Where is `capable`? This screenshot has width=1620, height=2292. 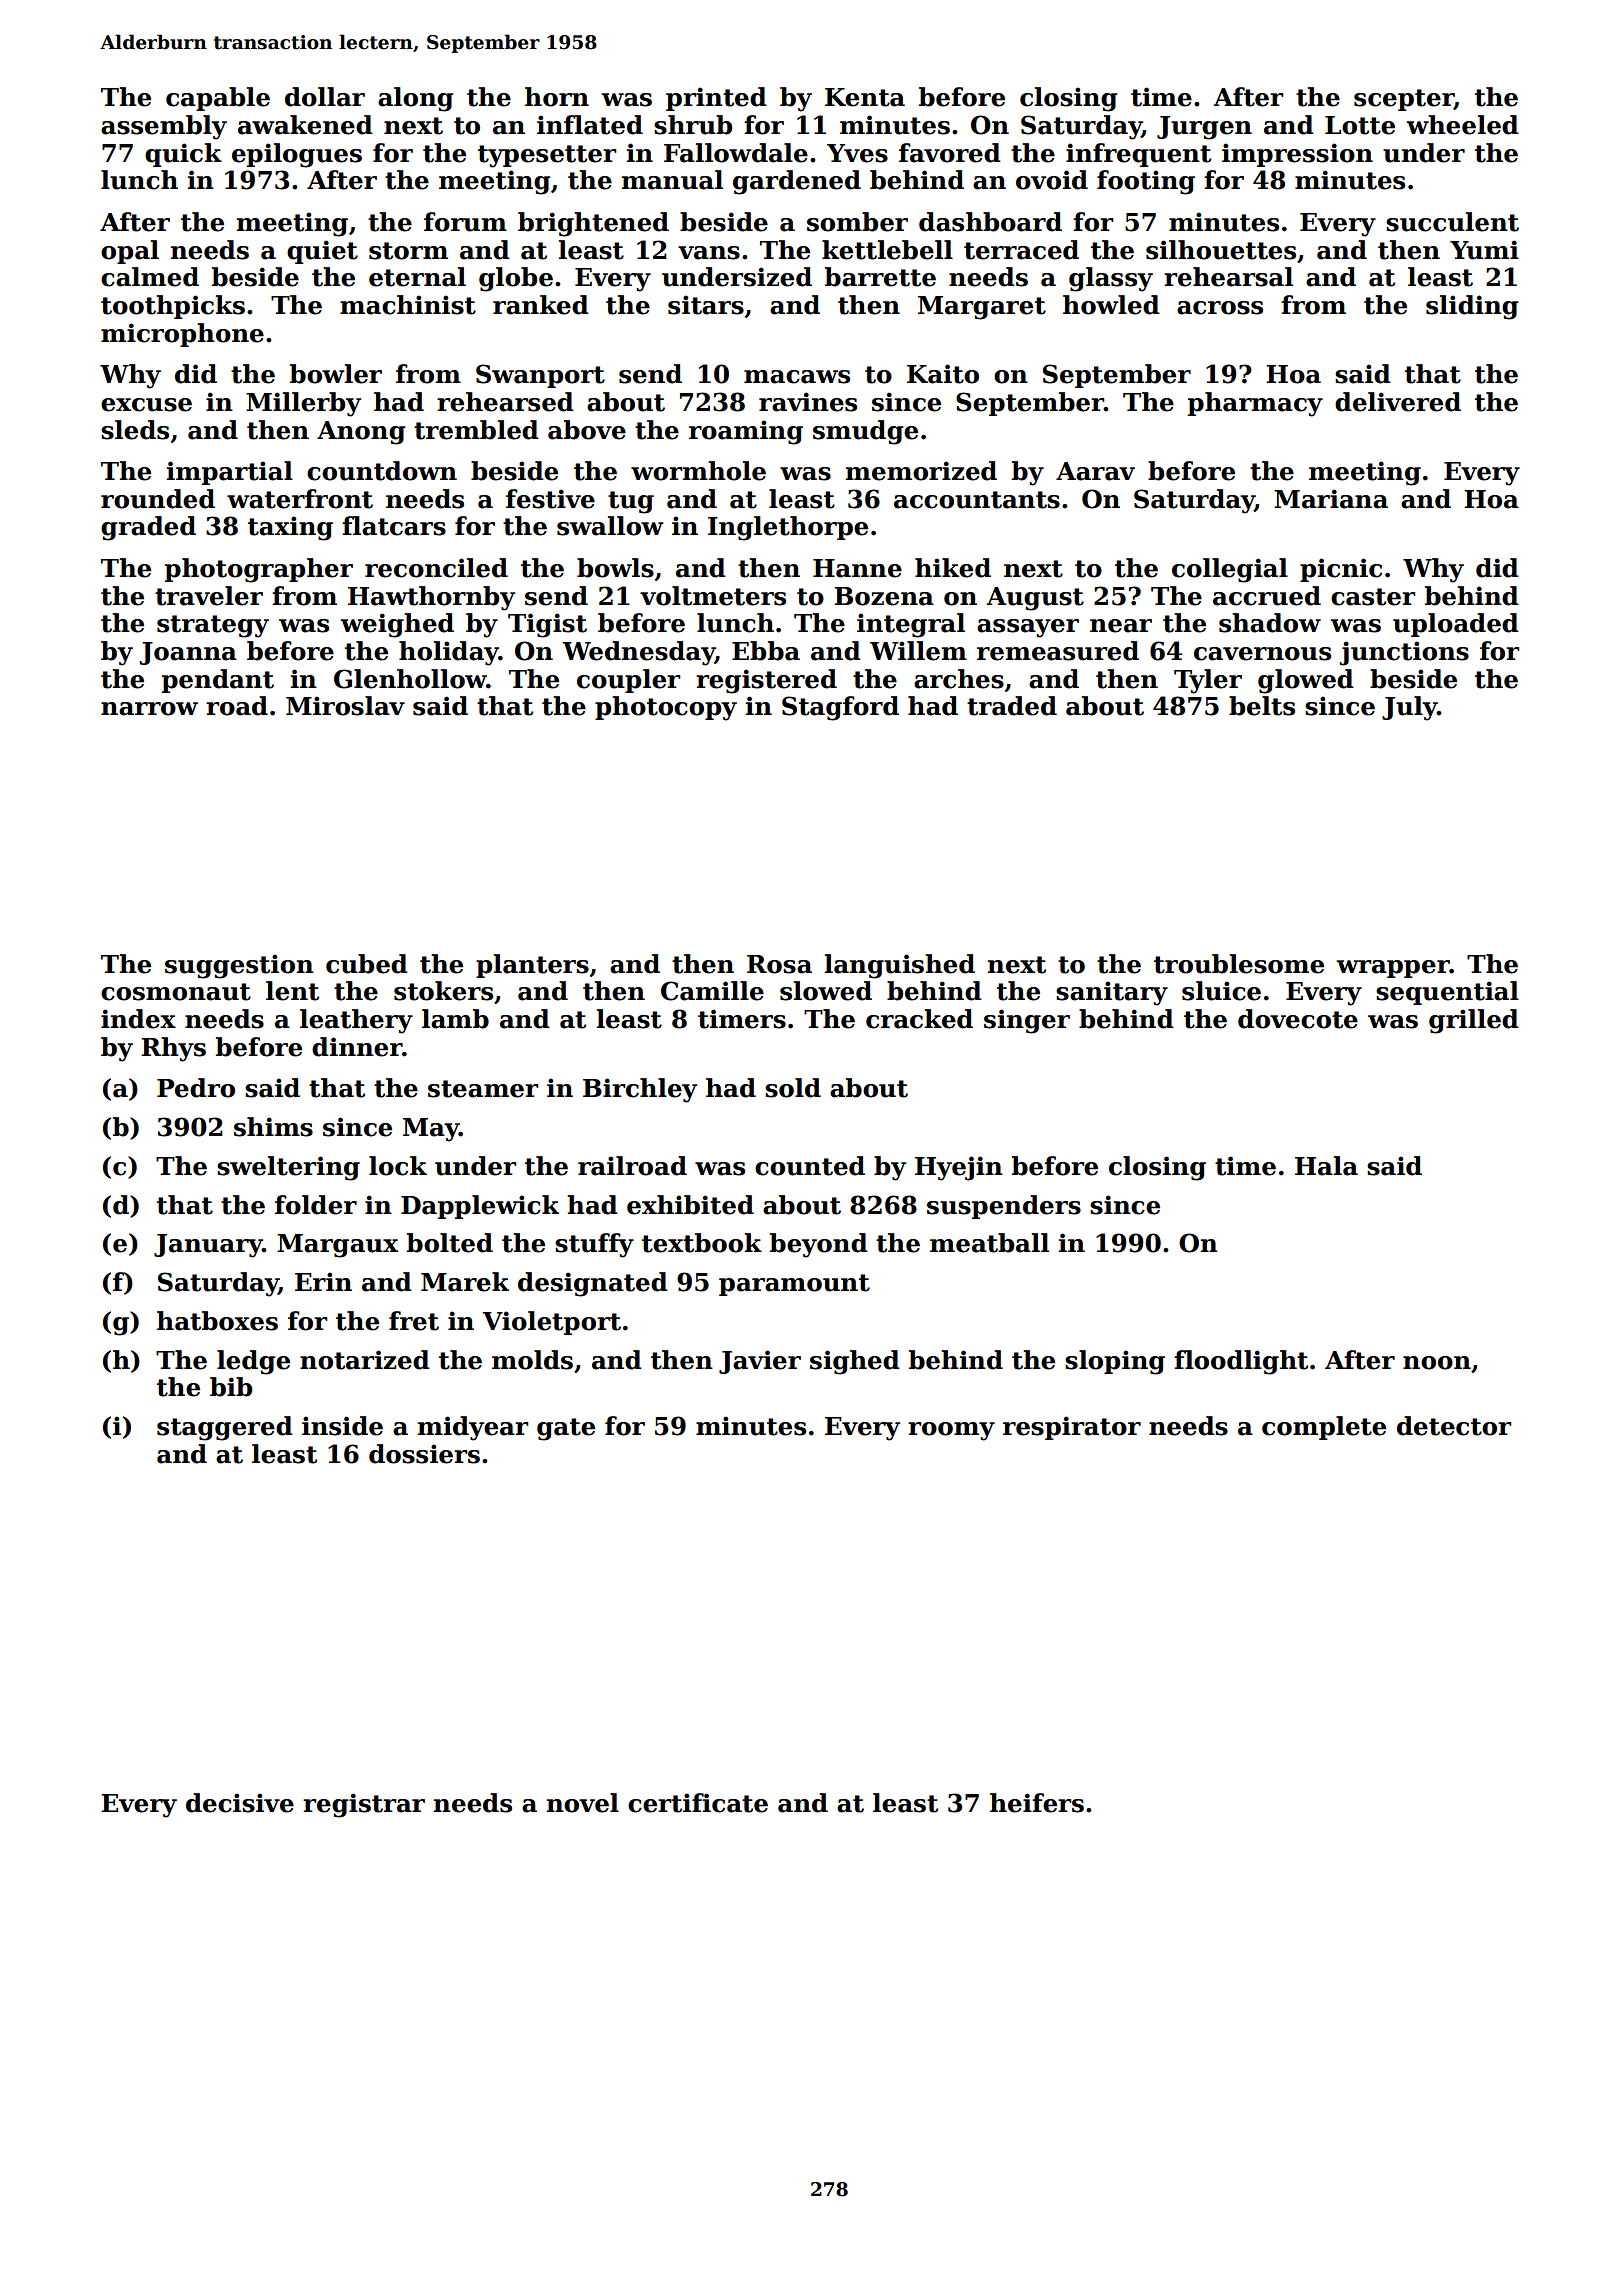 capable is located at coordinates (218, 99).
